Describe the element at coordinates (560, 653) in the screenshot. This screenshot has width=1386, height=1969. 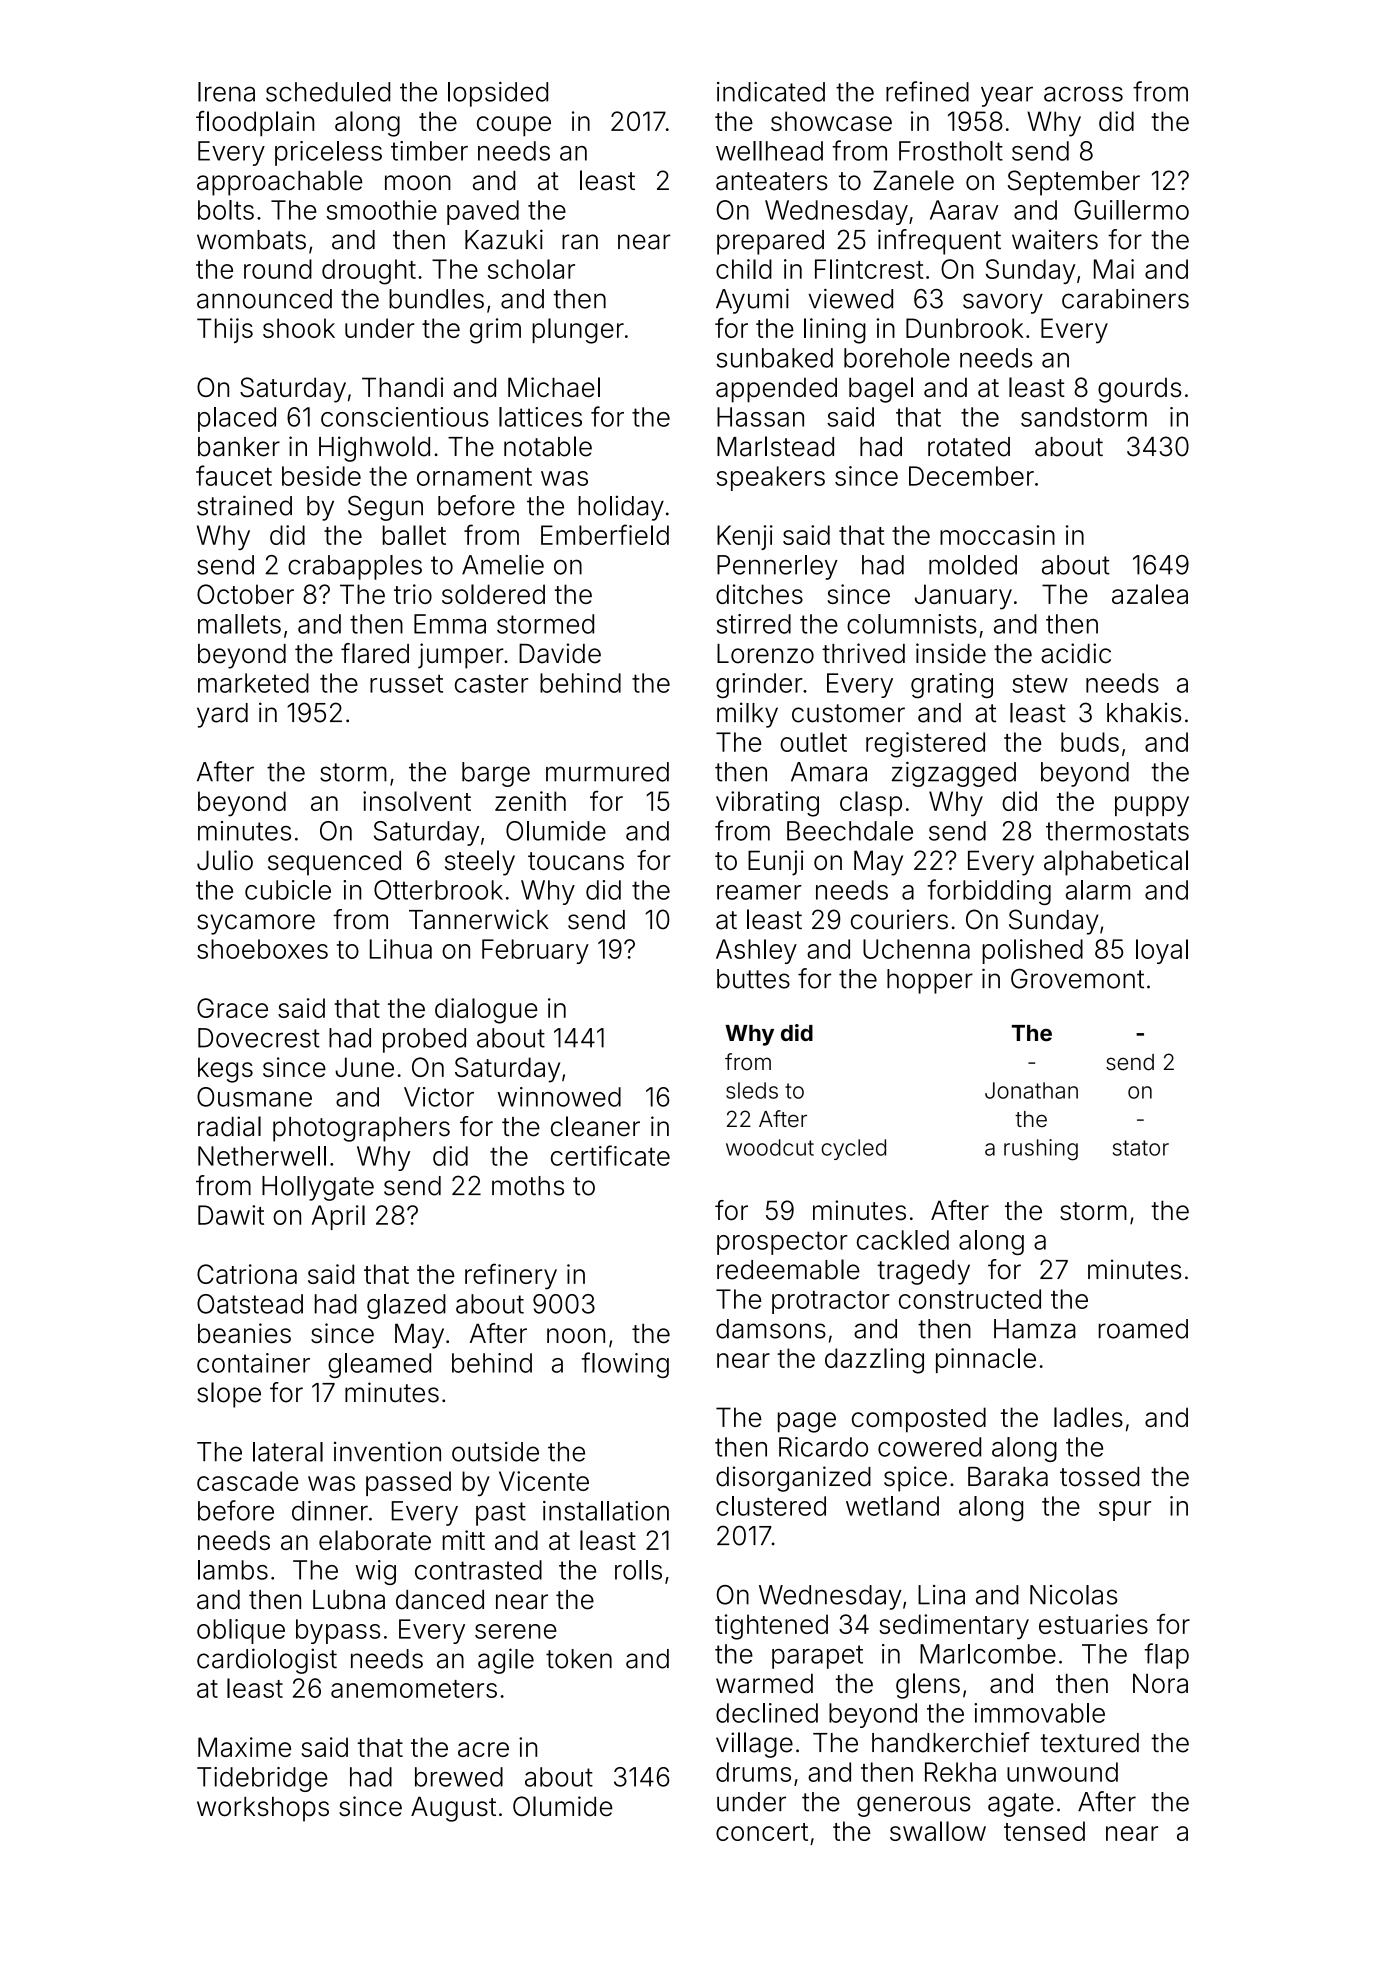
I see `Davide` at that location.
